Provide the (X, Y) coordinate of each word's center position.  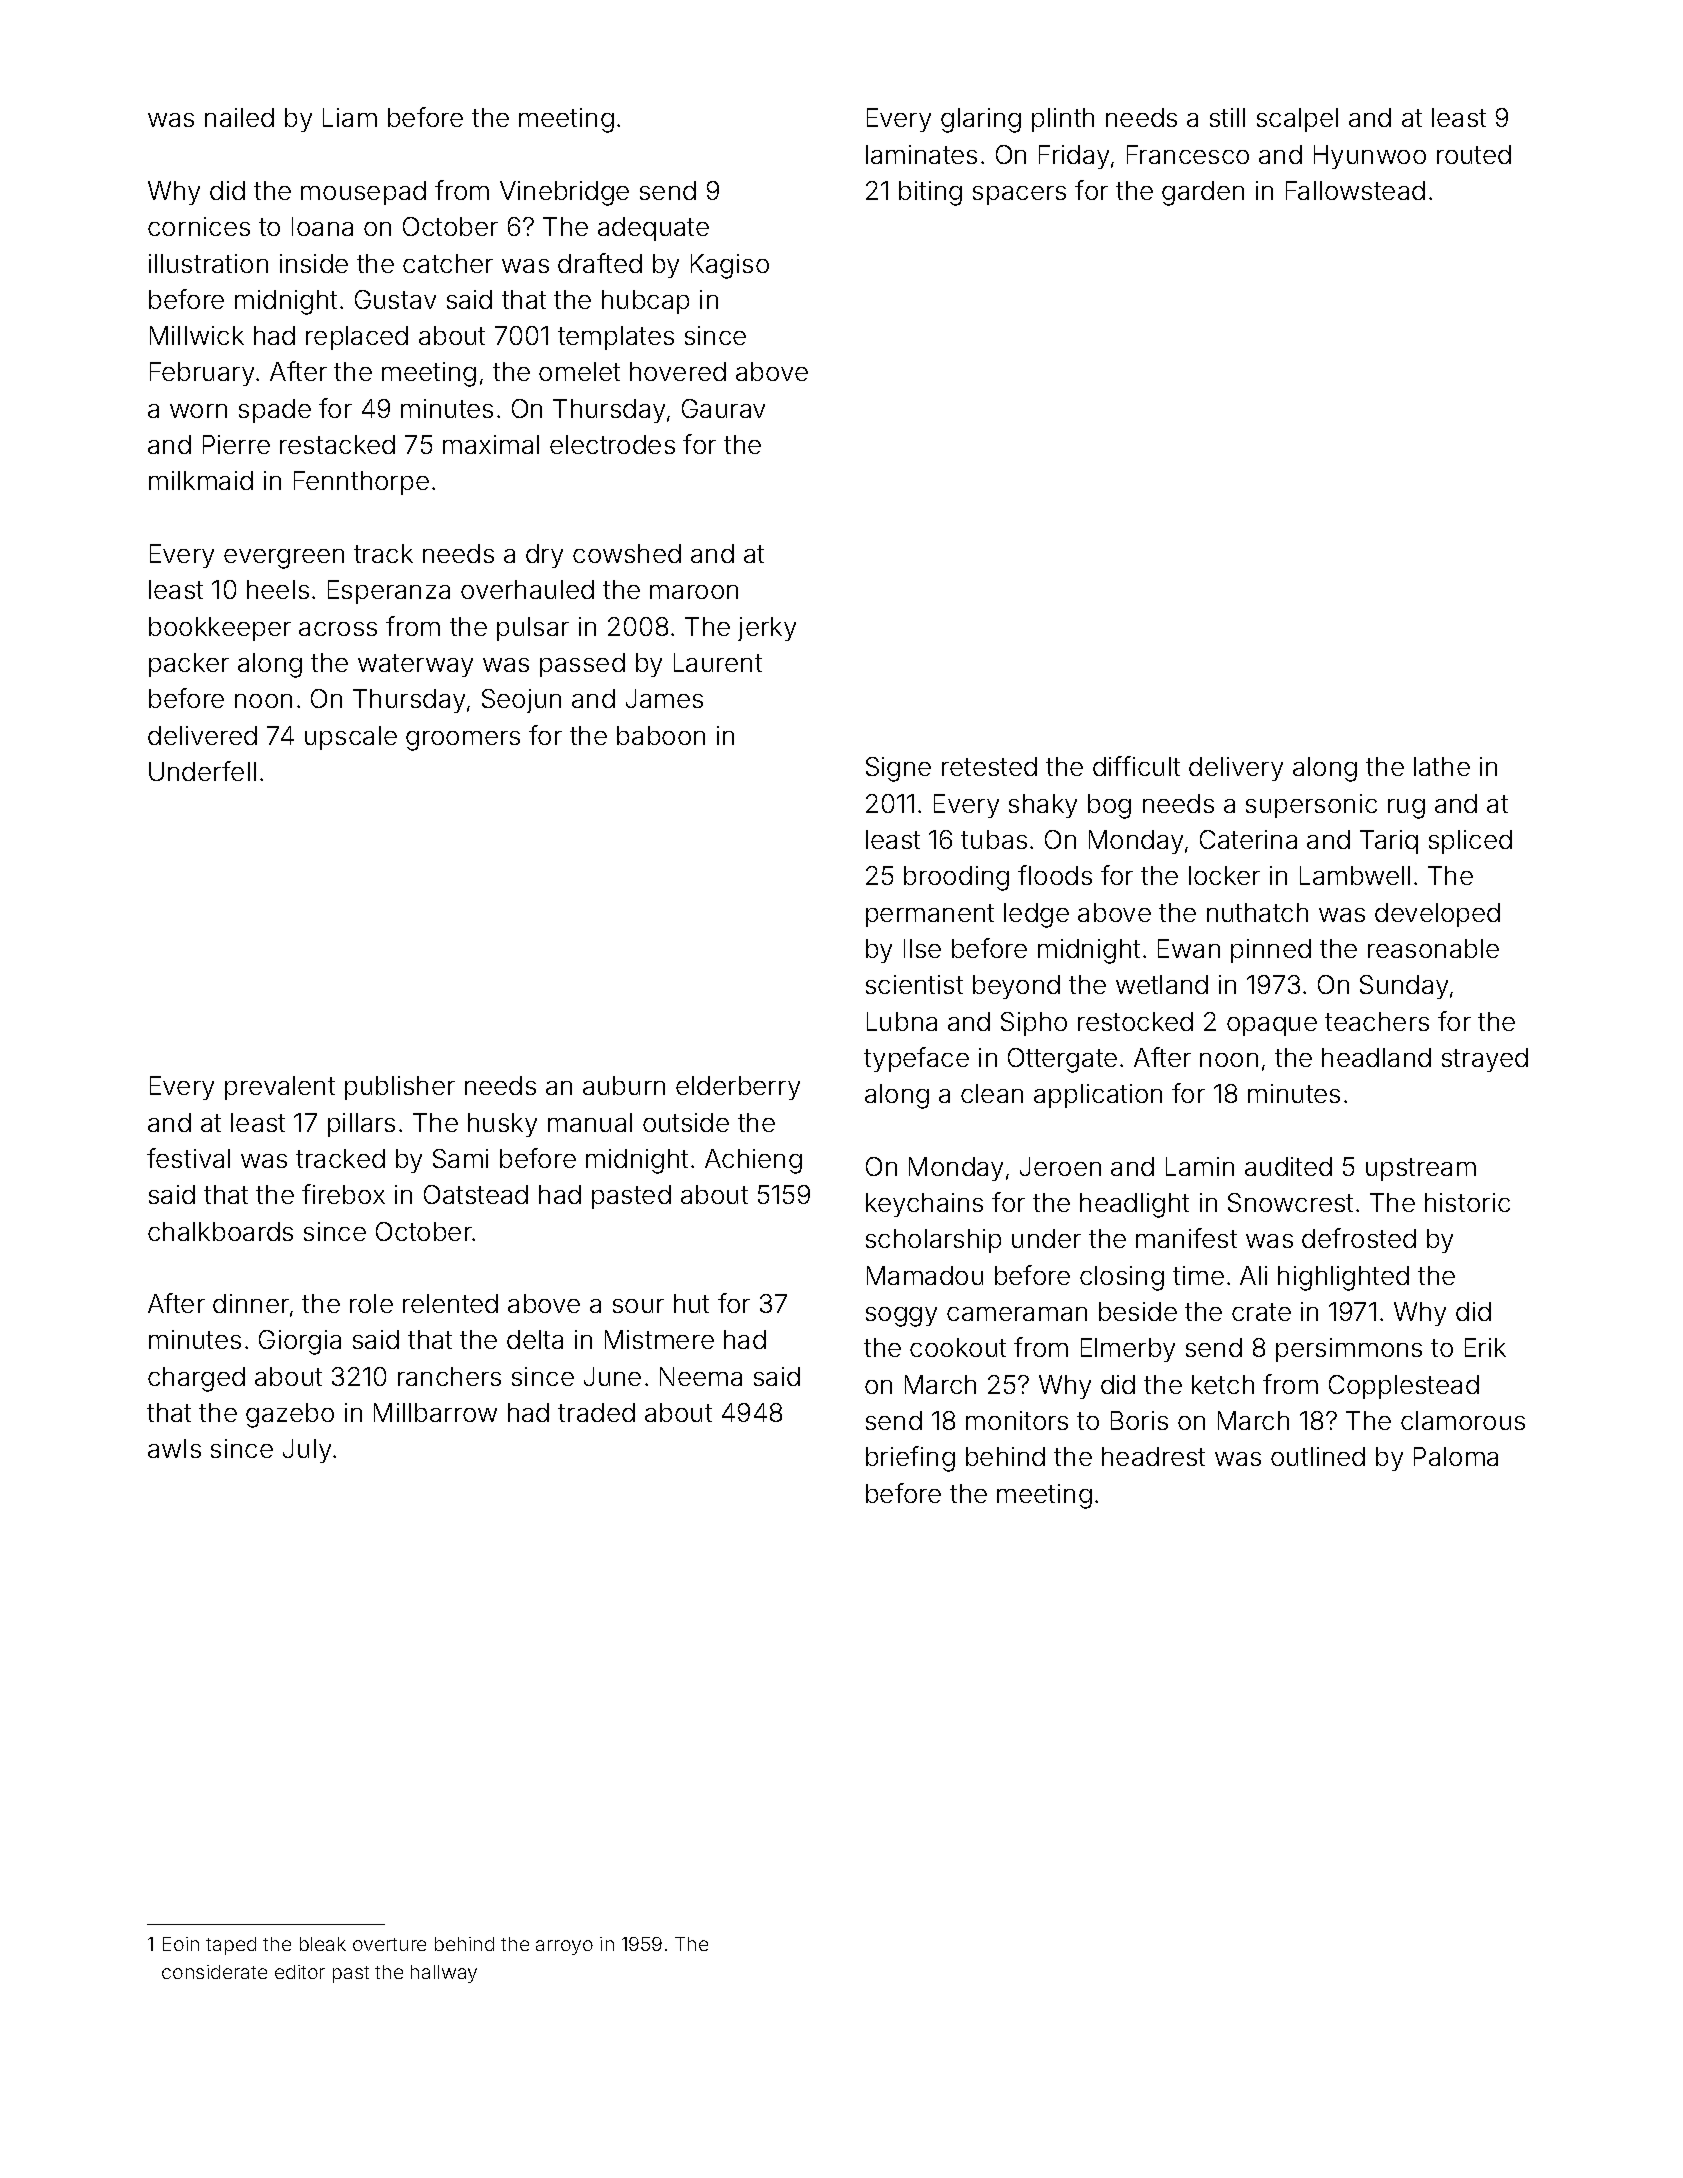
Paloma (1456, 1456)
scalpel (1297, 120)
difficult (1136, 766)
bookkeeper (220, 629)
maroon (694, 592)
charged (196, 1379)
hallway (444, 1974)
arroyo (564, 1947)
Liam (350, 117)
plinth (1063, 120)
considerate (214, 1972)
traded (596, 1412)
